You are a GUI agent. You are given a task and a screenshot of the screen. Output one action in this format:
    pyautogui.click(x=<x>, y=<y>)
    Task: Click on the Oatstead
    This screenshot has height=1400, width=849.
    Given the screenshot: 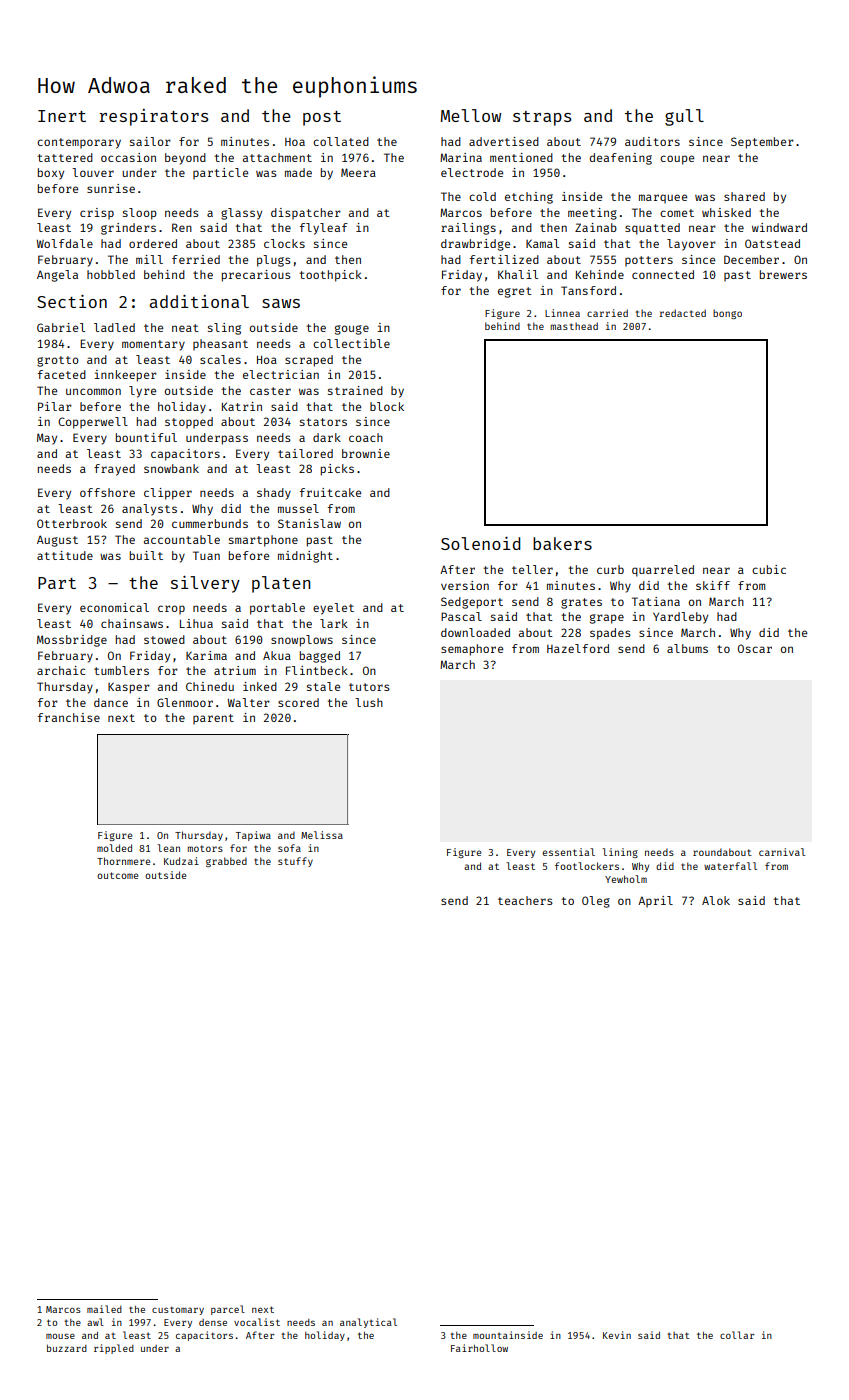 What is the action you would take?
    pyautogui.click(x=772, y=243)
